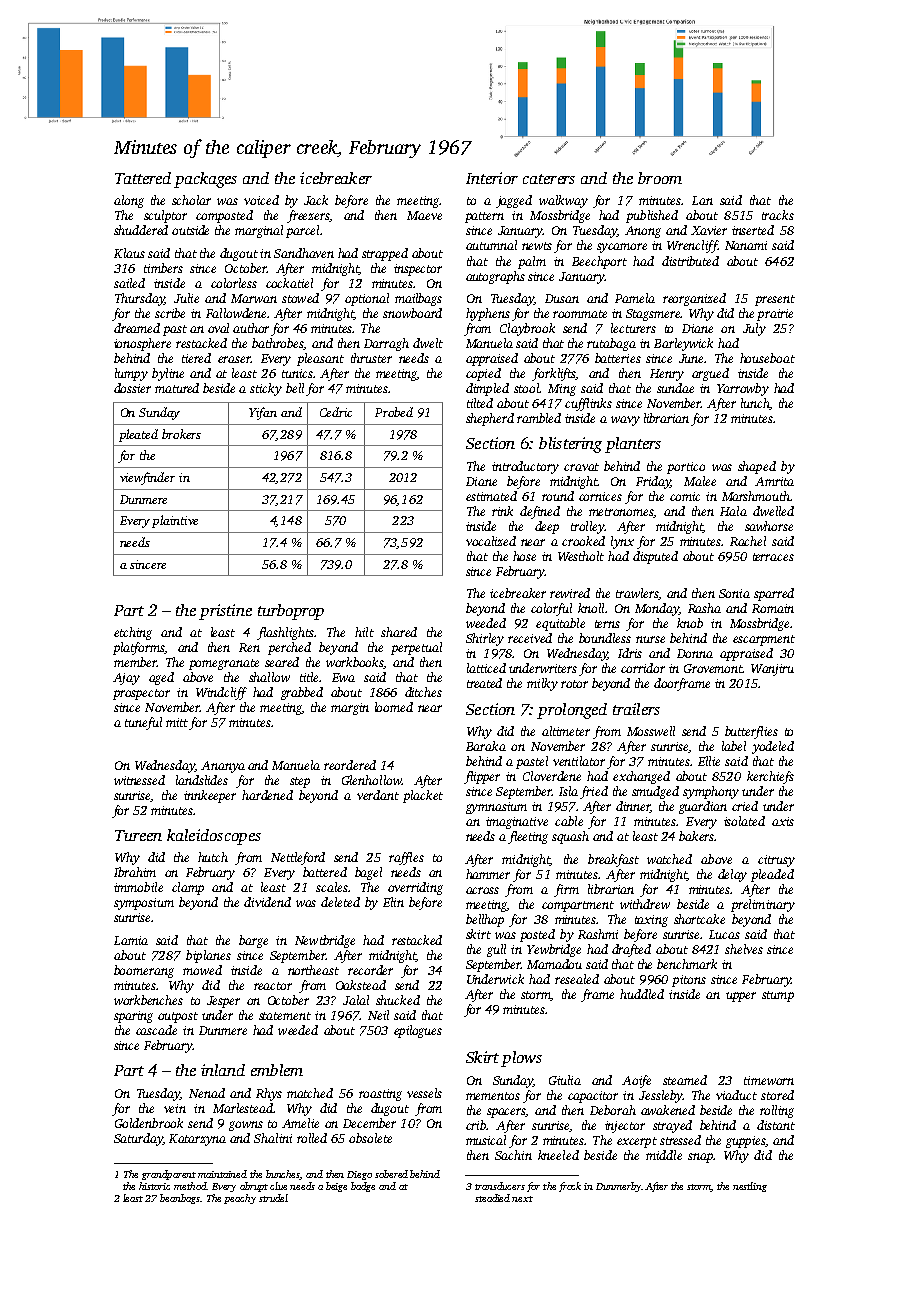 The width and height of the document is (908, 1316). Describe the element at coordinates (267, 795) in the document. I see `hardened` at that location.
